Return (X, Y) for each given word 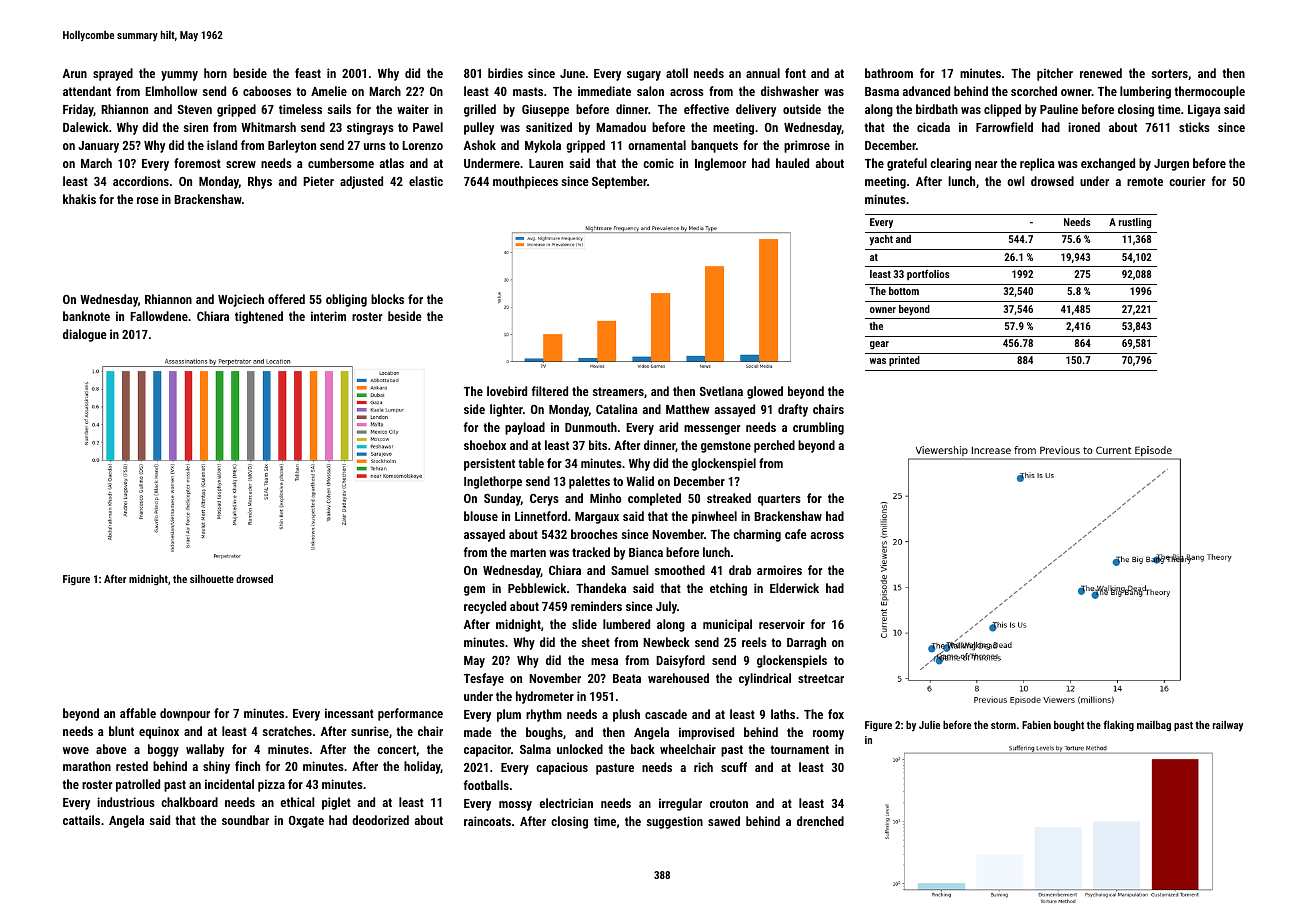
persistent (489, 464)
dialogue (85, 335)
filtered (550, 391)
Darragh (806, 643)
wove (76, 750)
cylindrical (765, 679)
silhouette (212, 578)
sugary (644, 76)
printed (904, 361)
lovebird (507, 391)
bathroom (889, 73)
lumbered (626, 624)
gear (879, 345)
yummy (179, 76)
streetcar (821, 678)
